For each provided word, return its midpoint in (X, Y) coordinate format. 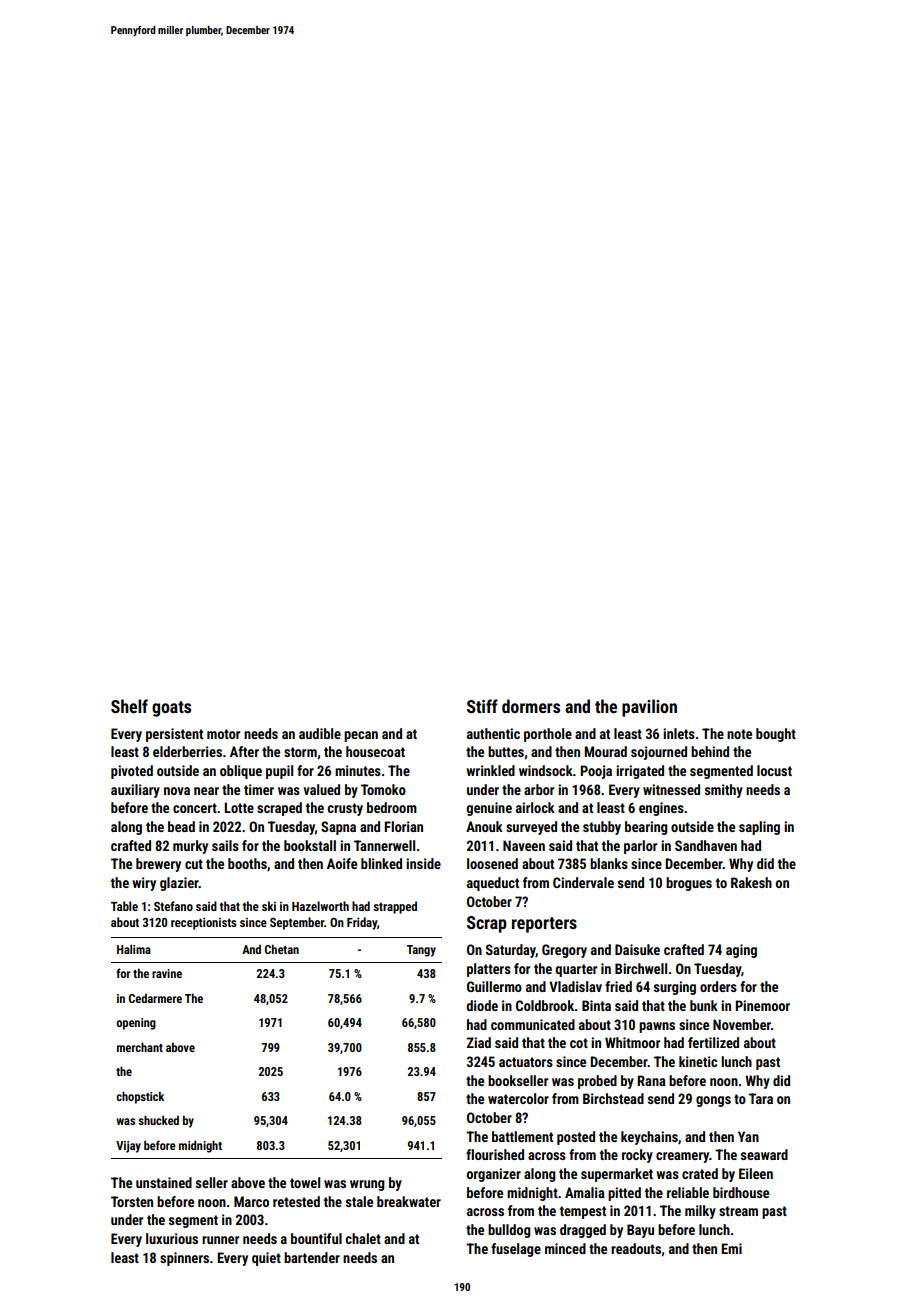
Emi (731, 1248)
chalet (363, 1238)
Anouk (484, 826)
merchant (140, 1047)
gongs (713, 1101)
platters (489, 970)
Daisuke (637, 949)
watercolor (518, 1098)
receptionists (204, 923)
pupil (279, 772)
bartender (312, 1257)
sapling (759, 828)
